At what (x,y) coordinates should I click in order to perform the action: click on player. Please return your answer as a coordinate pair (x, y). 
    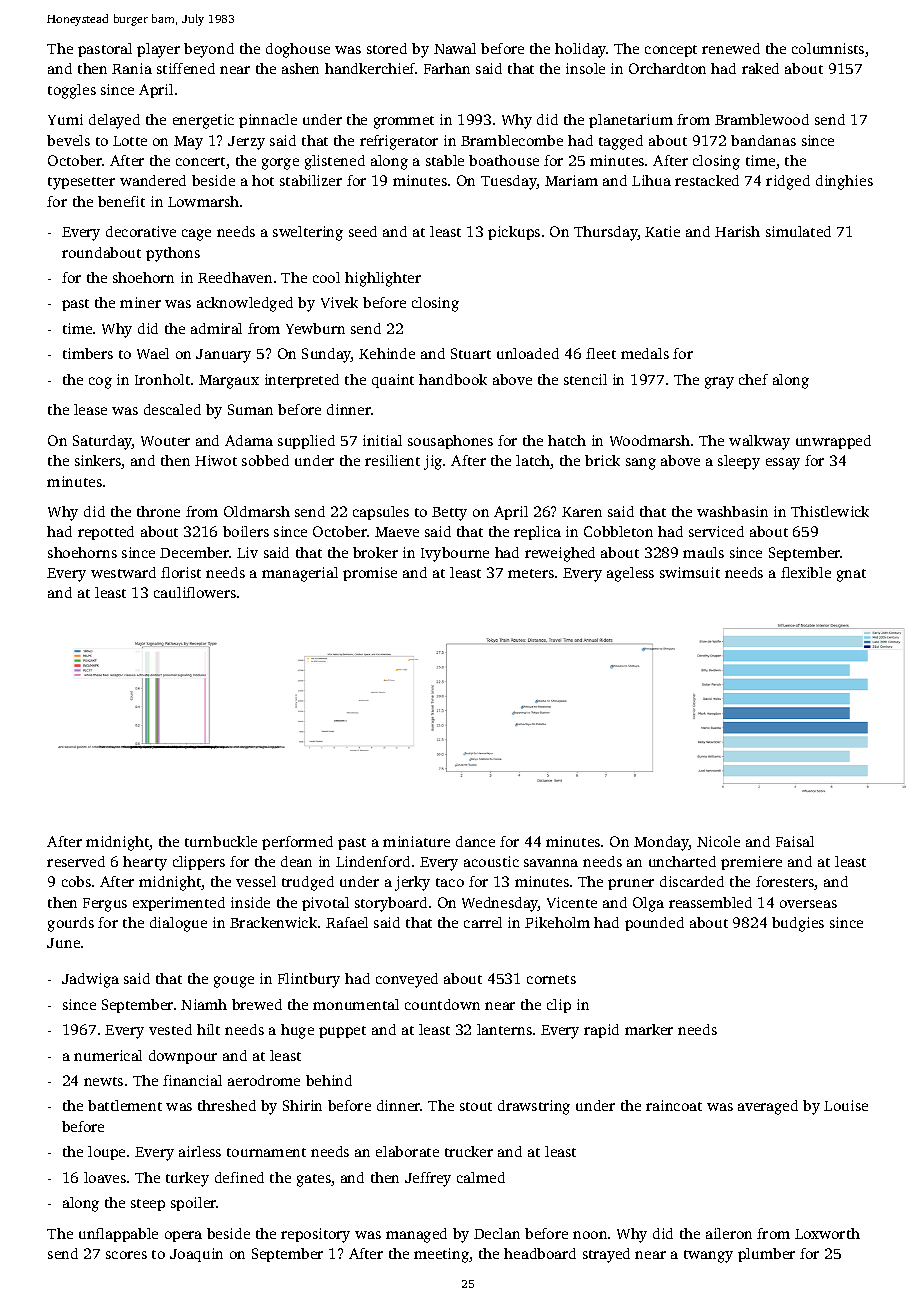
    Looking at the image, I should click on (158, 50).
